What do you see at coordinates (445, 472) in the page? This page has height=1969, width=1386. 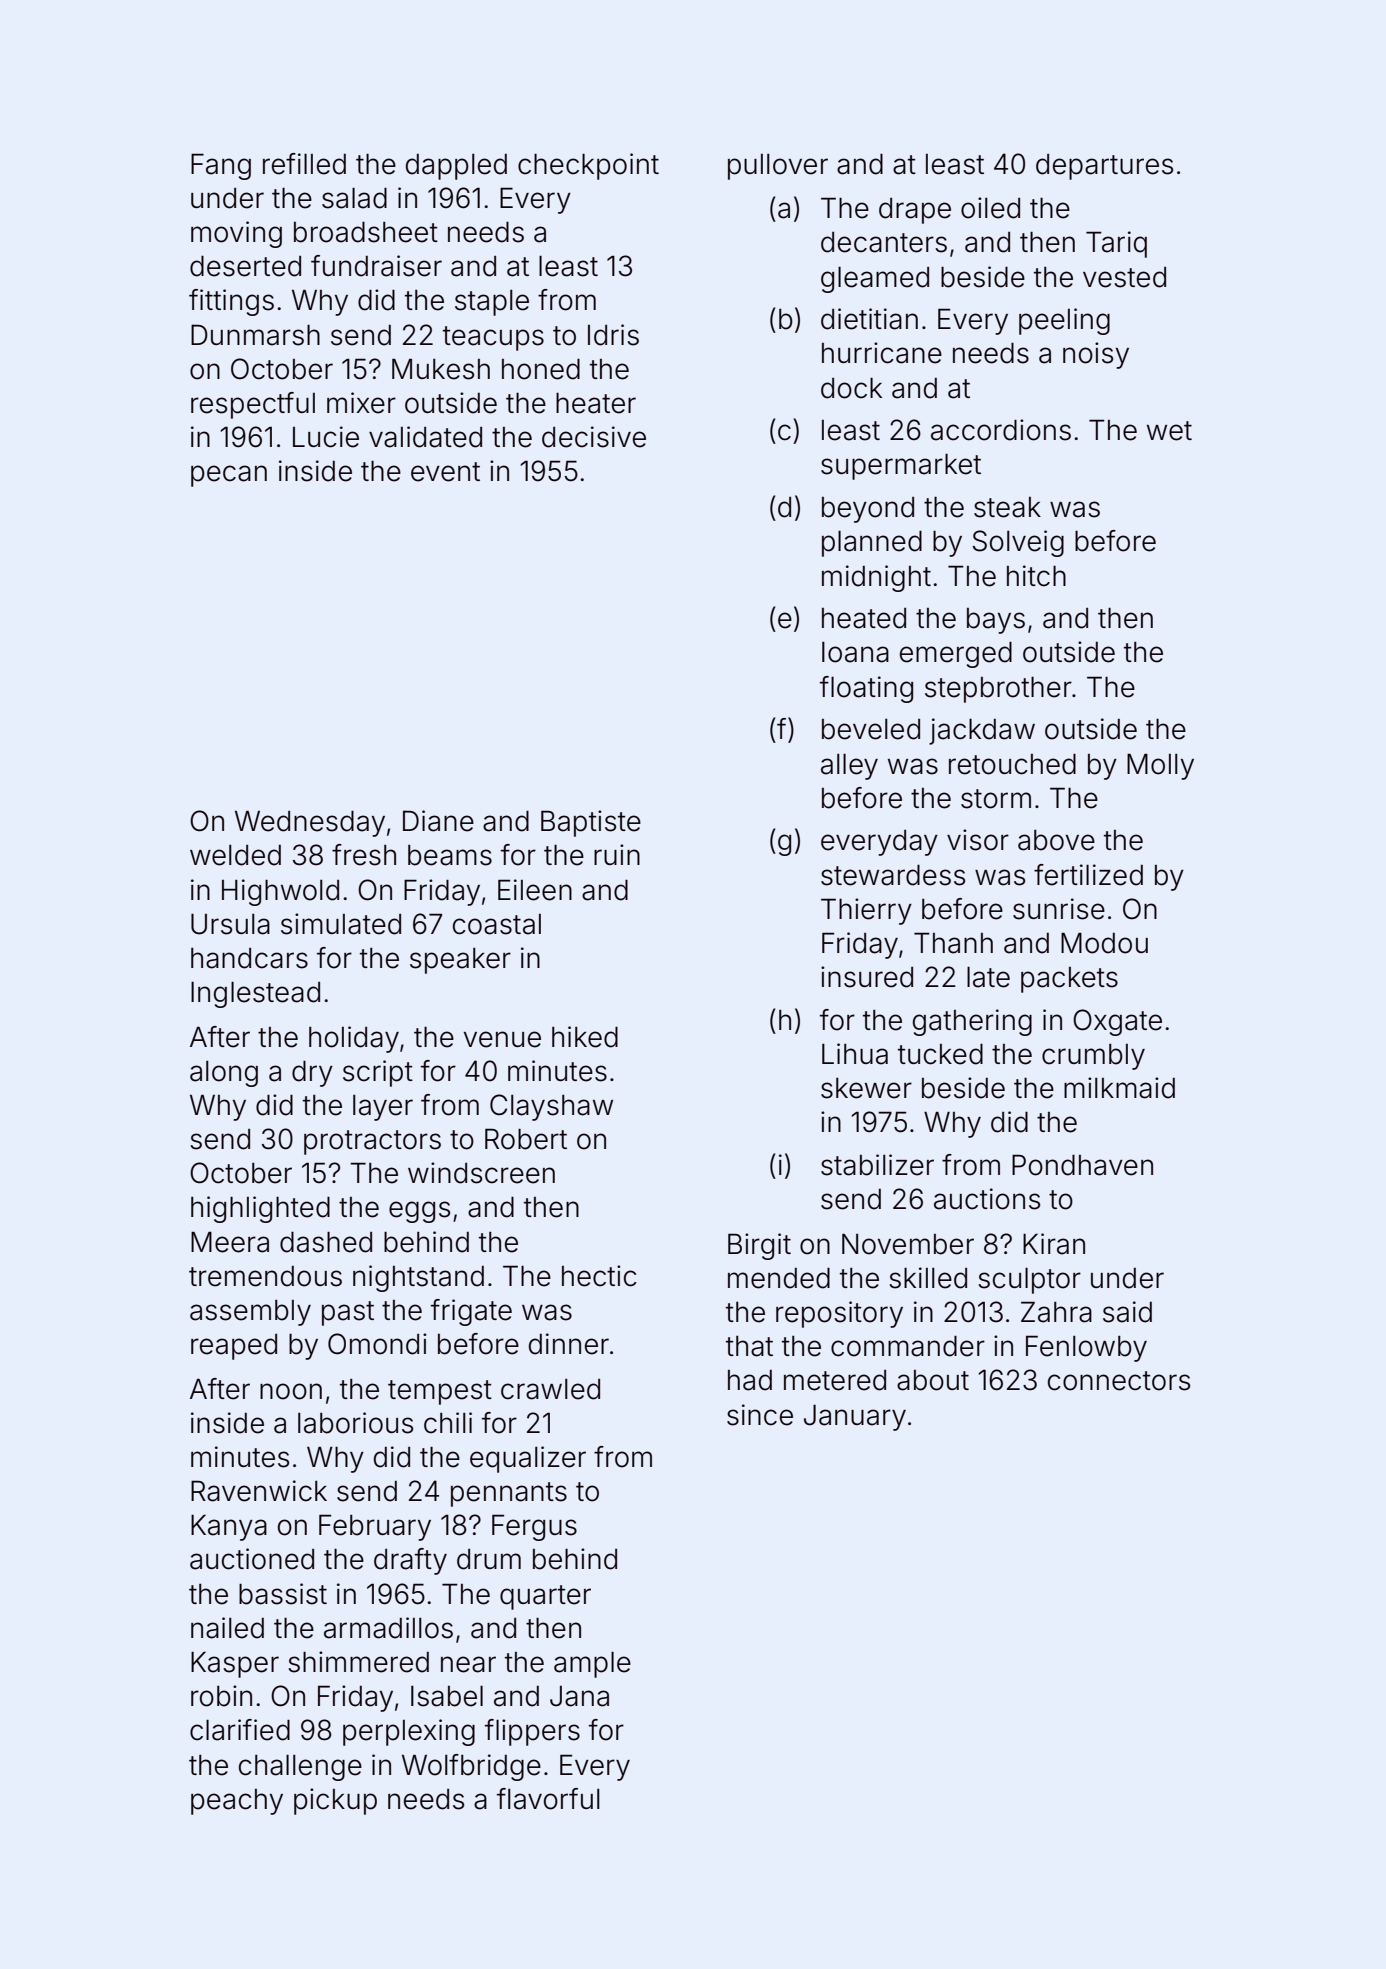 I see `event` at bounding box center [445, 472].
